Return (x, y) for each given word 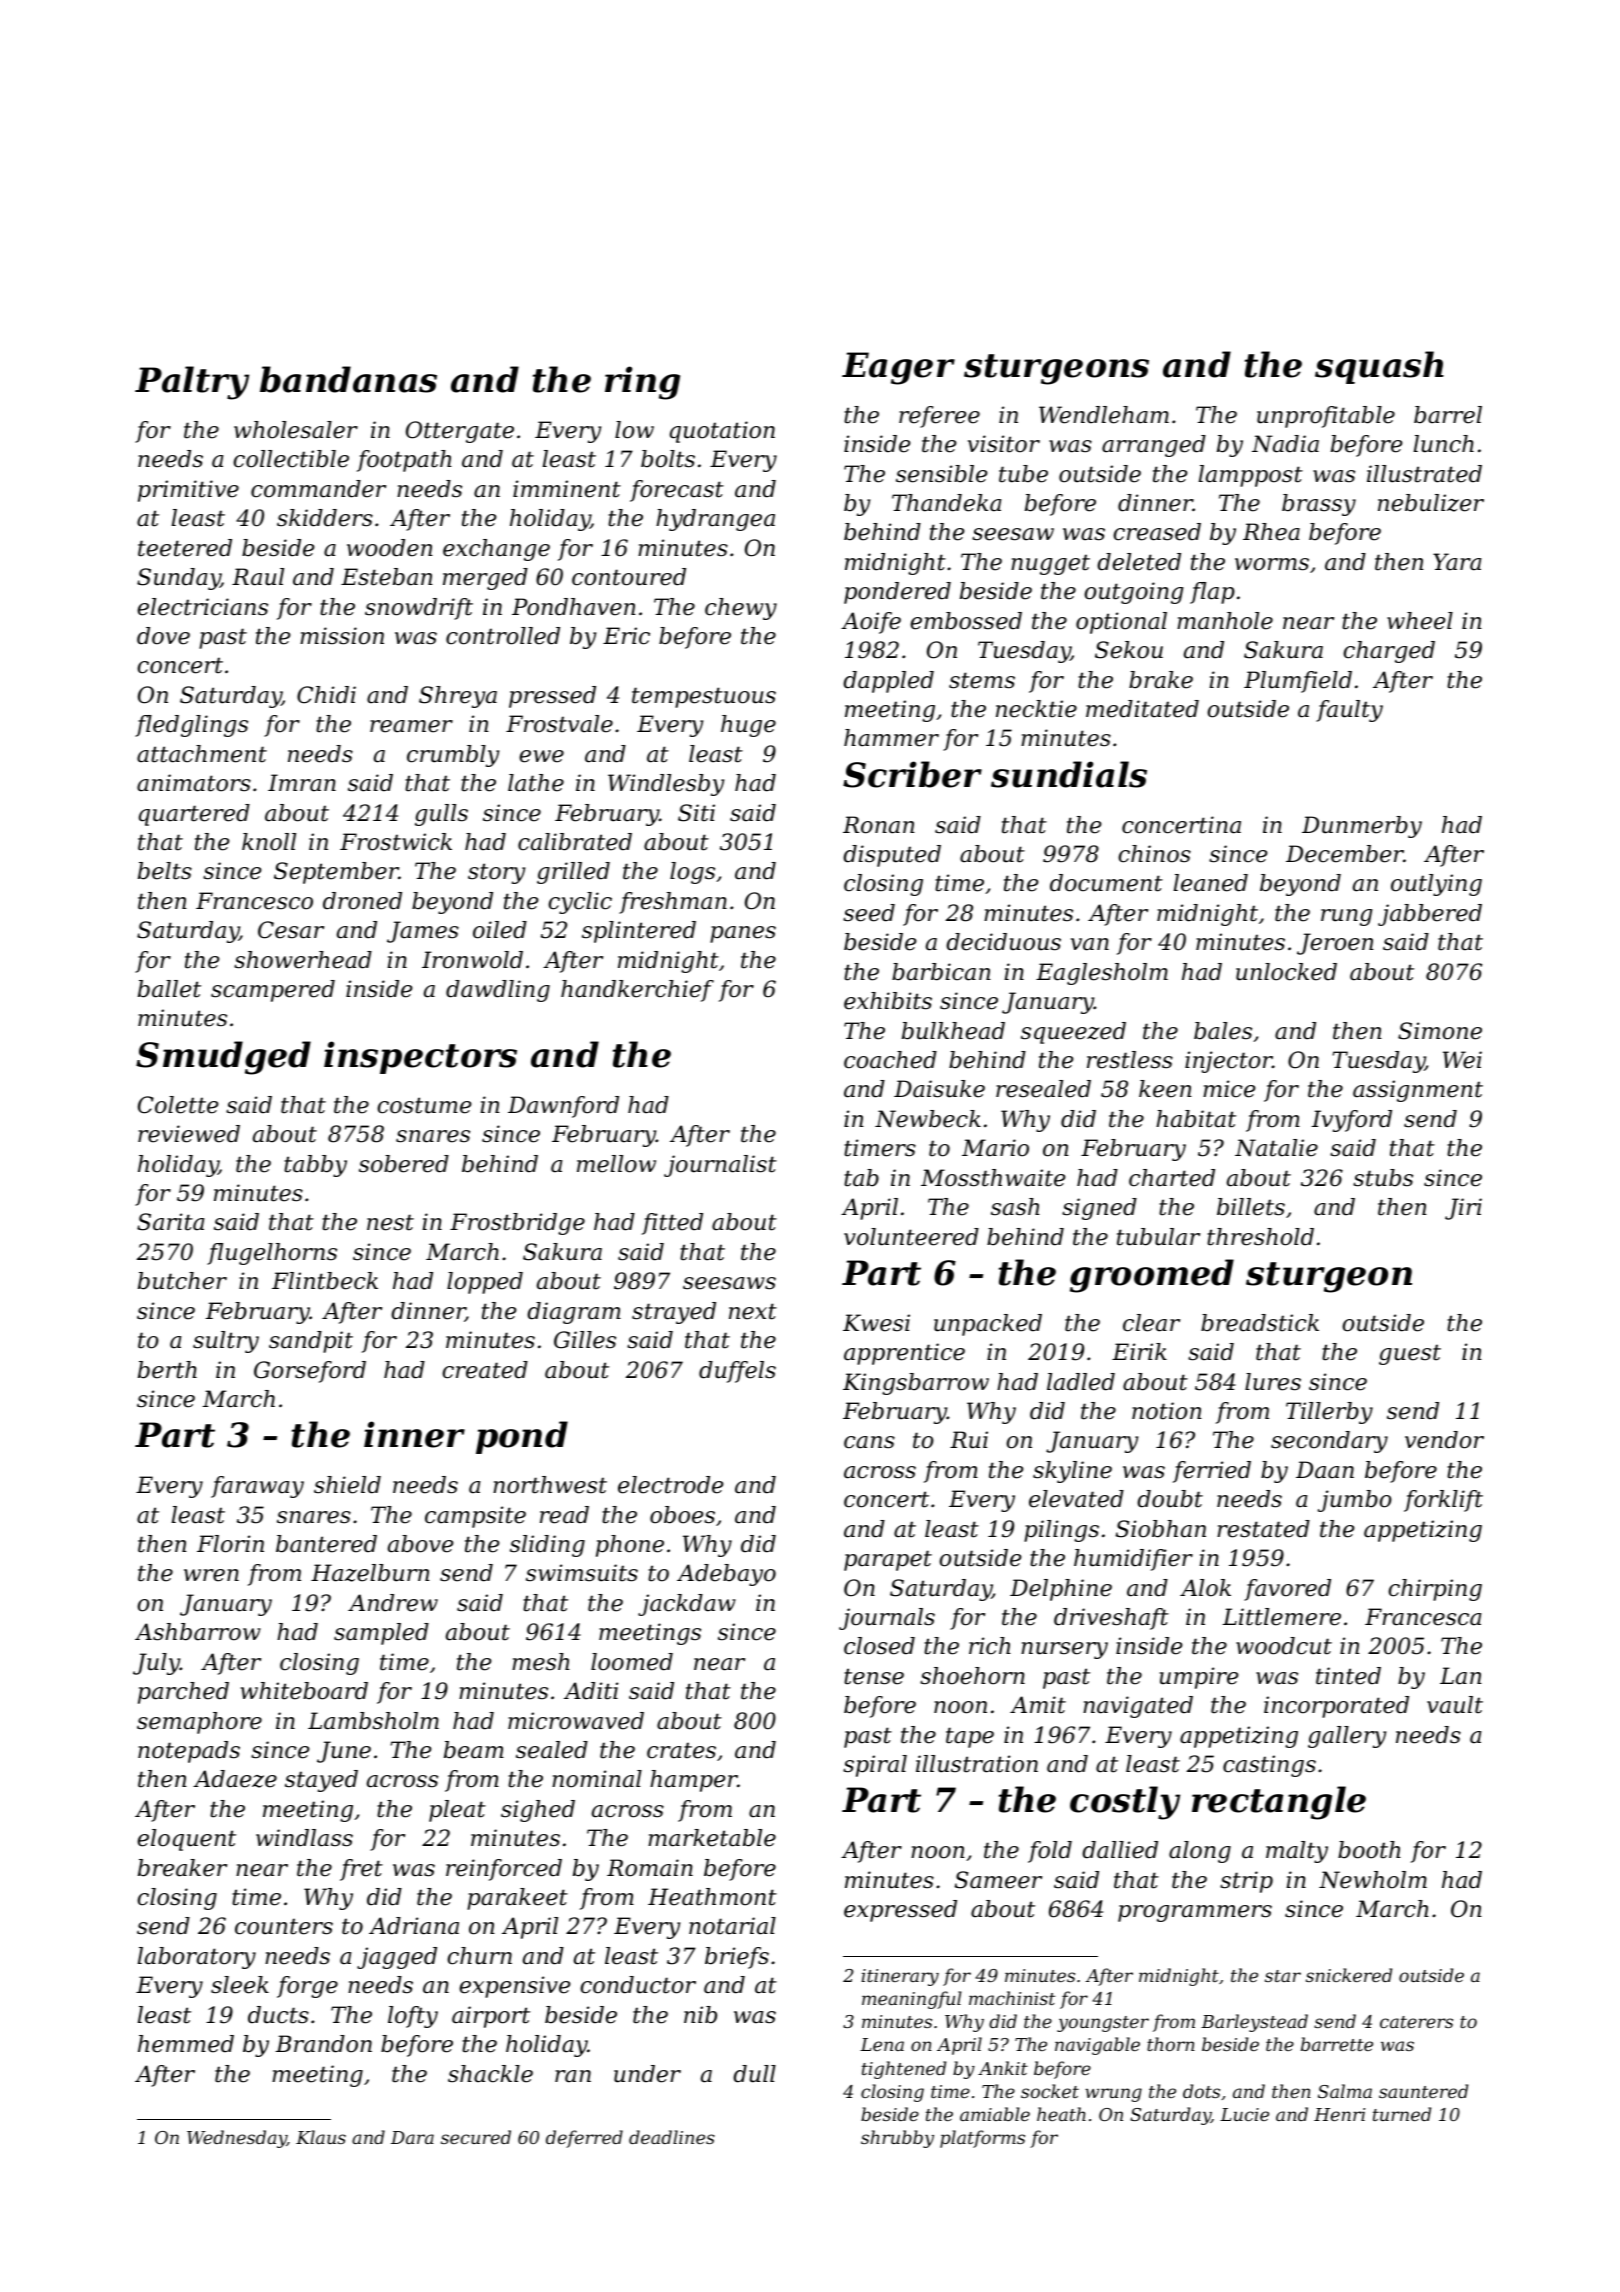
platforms (982, 2139)
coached (890, 1060)
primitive (188, 491)
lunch (1444, 444)
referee (939, 417)
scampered (273, 991)
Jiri (1463, 1209)
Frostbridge (517, 1224)
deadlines (672, 2137)
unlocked (1286, 972)
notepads (189, 1752)
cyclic (580, 903)
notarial (732, 1926)
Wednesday (237, 2139)
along (1200, 1852)
